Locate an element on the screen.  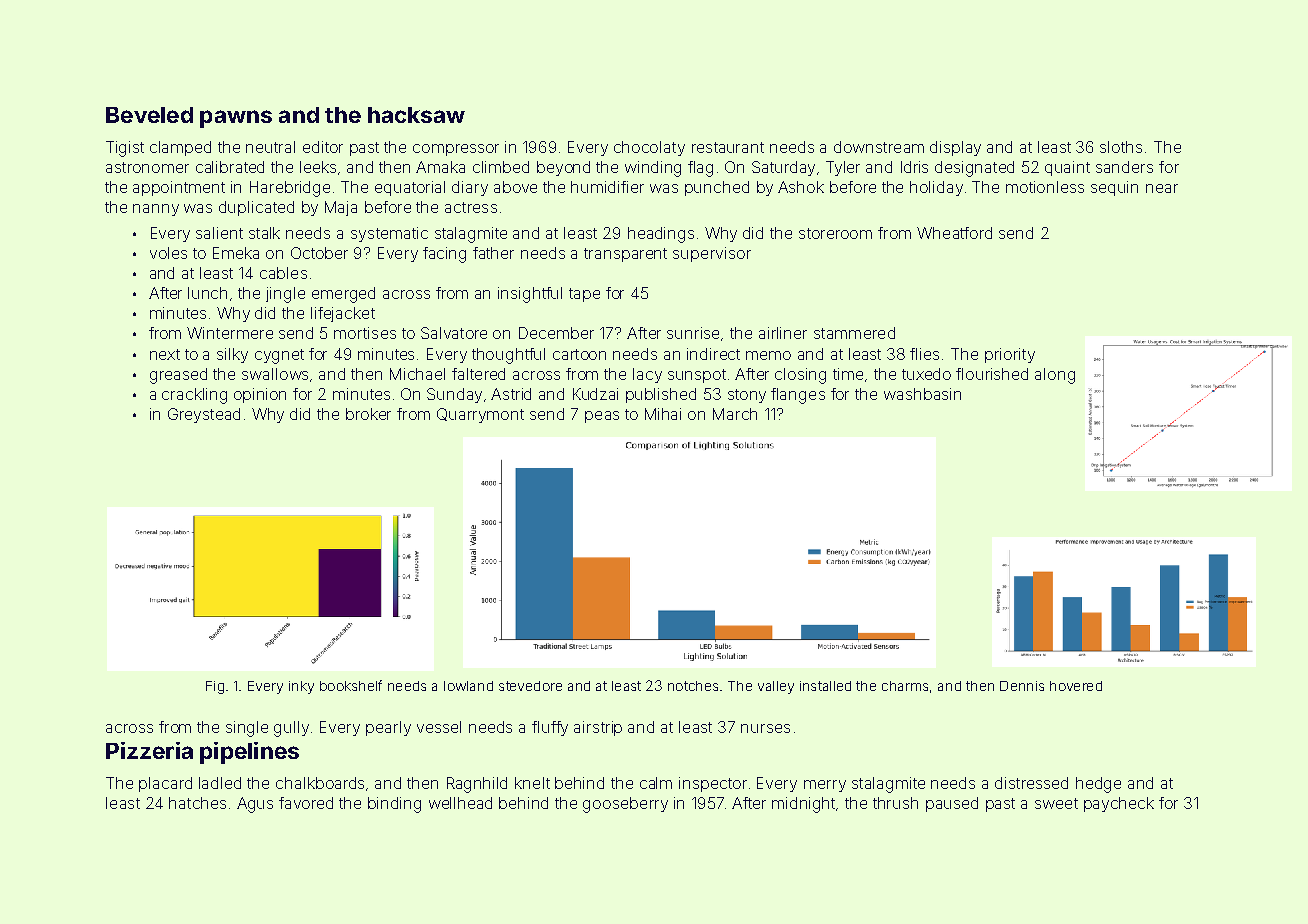
headings is located at coordinates (661, 235).
